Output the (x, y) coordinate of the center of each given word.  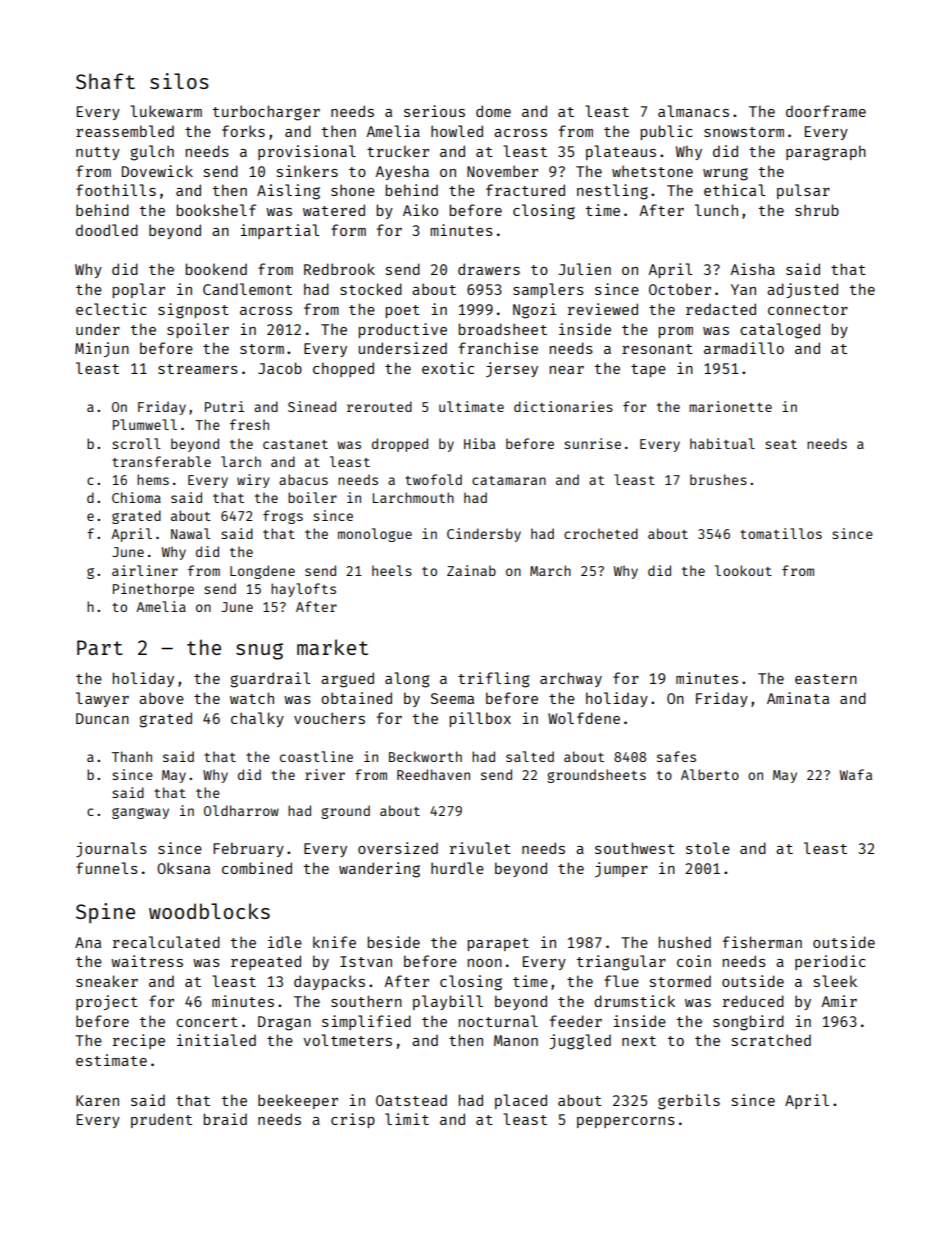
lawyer (102, 699)
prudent (161, 1120)
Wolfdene (584, 718)
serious (434, 111)
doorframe (826, 111)
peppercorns (626, 1122)
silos (179, 81)
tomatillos (781, 533)
